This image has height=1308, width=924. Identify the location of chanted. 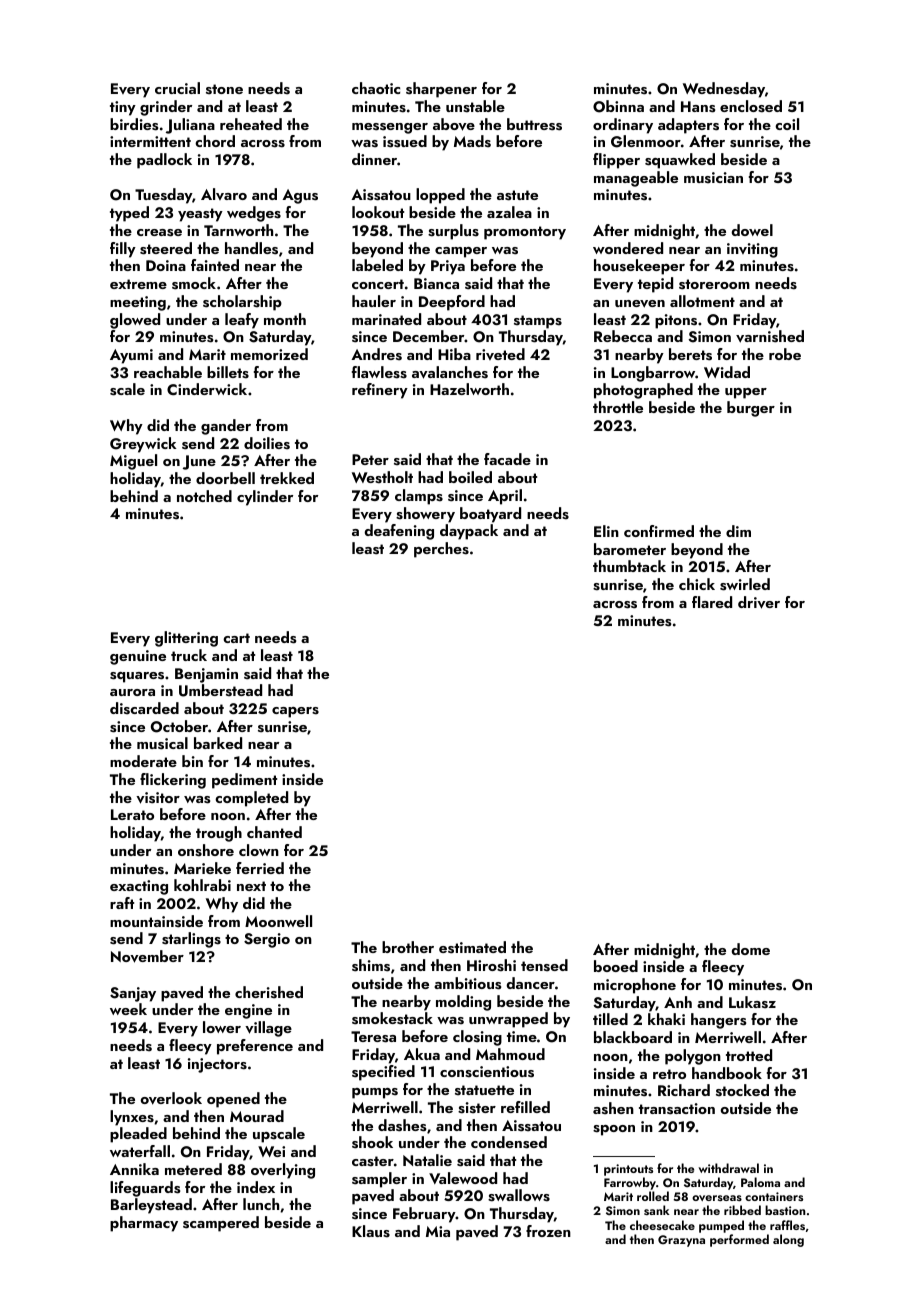
(274, 832).
